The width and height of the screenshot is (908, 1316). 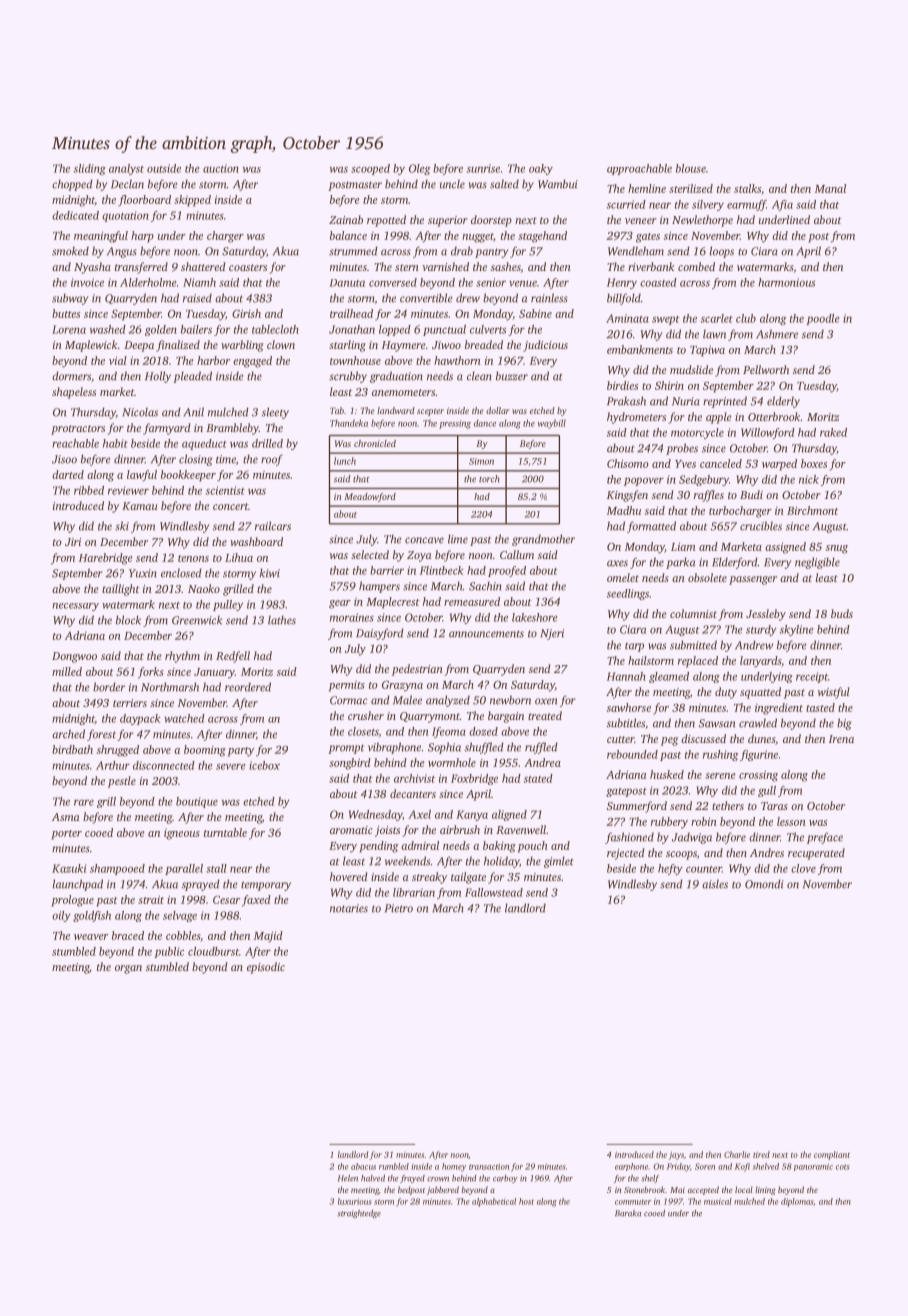 I want to click on Friday, so click(x=678, y=1167).
